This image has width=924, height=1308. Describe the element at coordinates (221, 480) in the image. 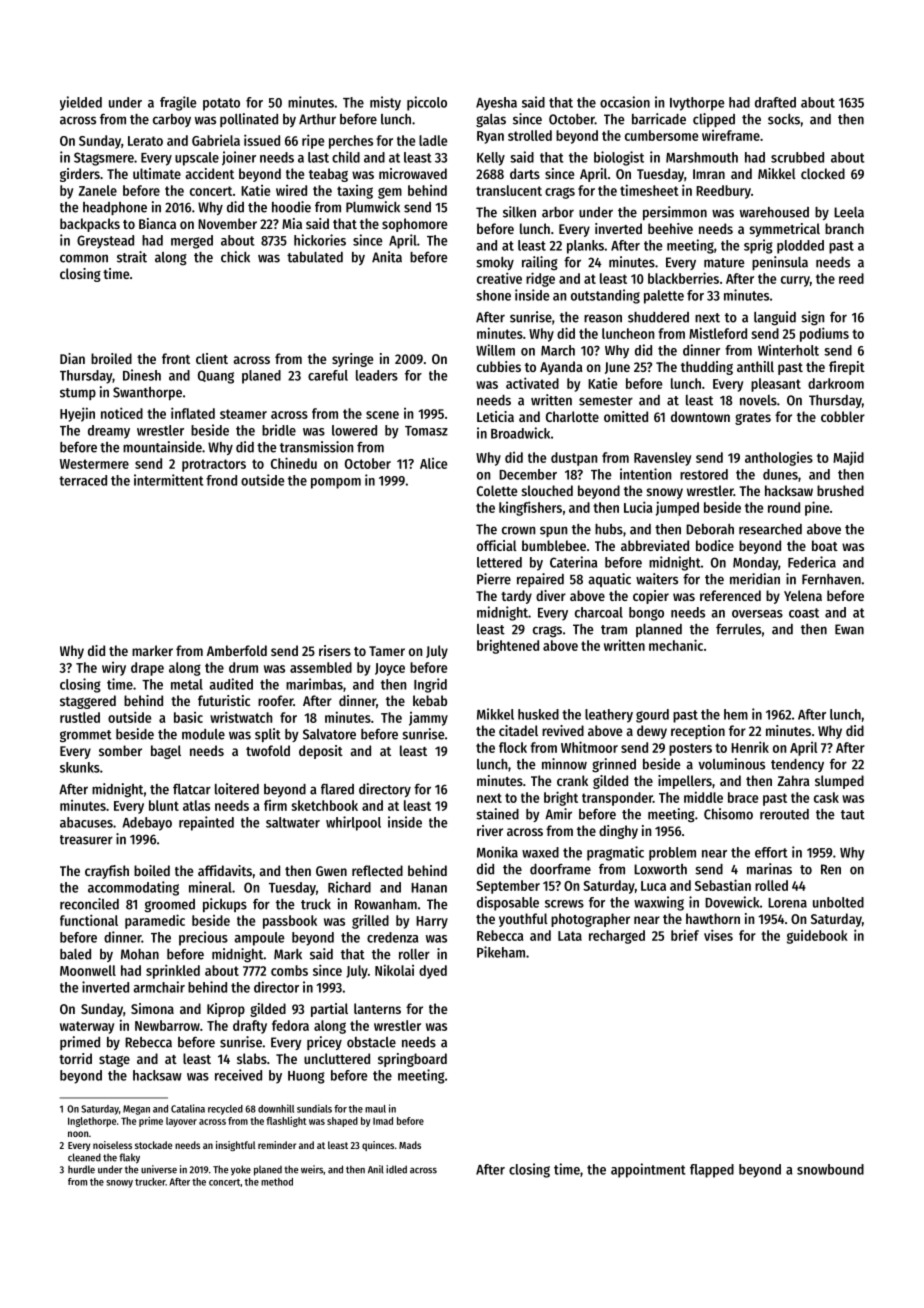

I see `frond` at that location.
